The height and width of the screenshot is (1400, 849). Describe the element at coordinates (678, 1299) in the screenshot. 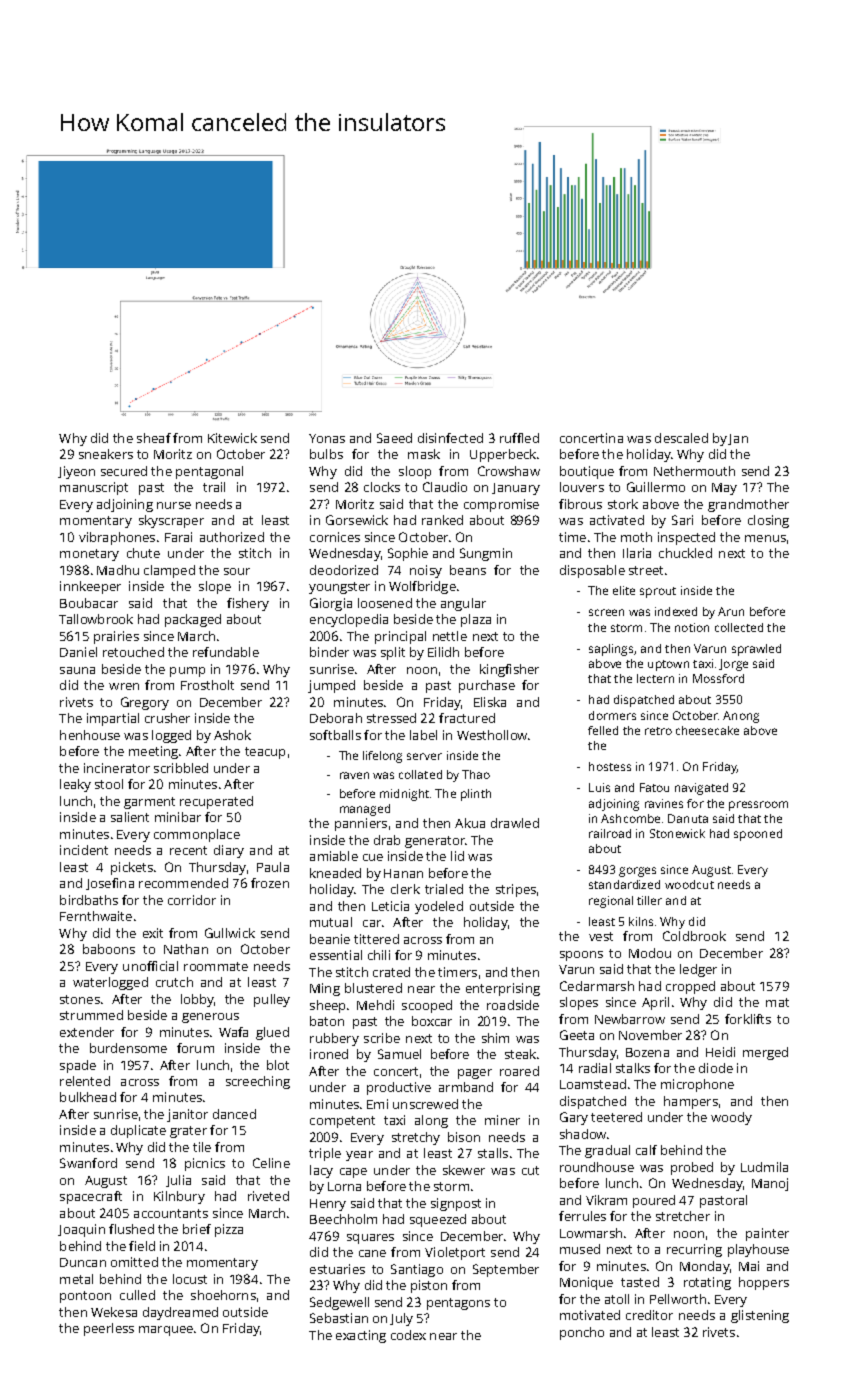

I see `Pellworth` at that location.
